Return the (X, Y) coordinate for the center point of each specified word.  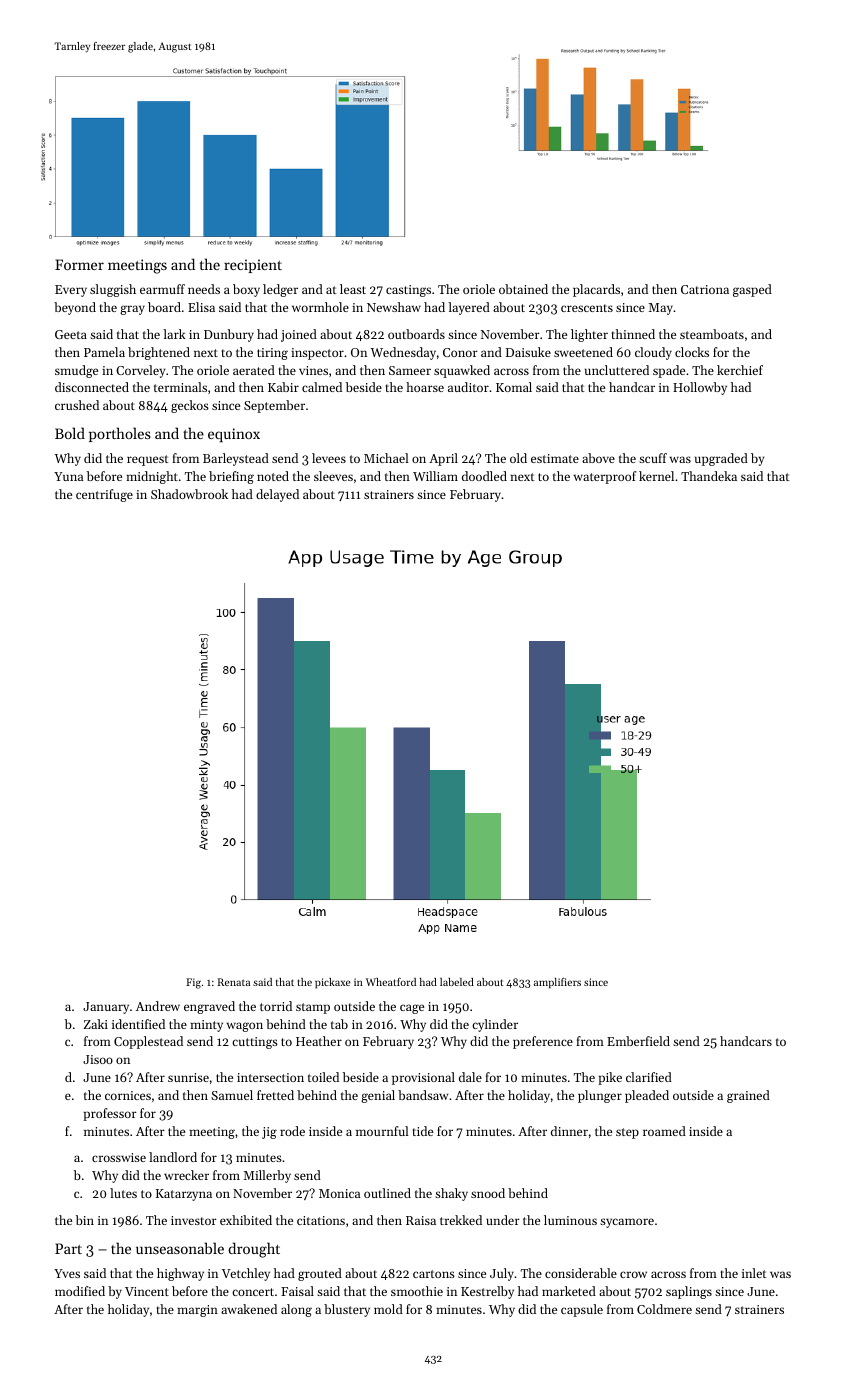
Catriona (705, 289)
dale (470, 1077)
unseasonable (180, 1248)
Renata (234, 982)
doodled (484, 476)
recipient (253, 266)
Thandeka (709, 476)
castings (408, 291)
